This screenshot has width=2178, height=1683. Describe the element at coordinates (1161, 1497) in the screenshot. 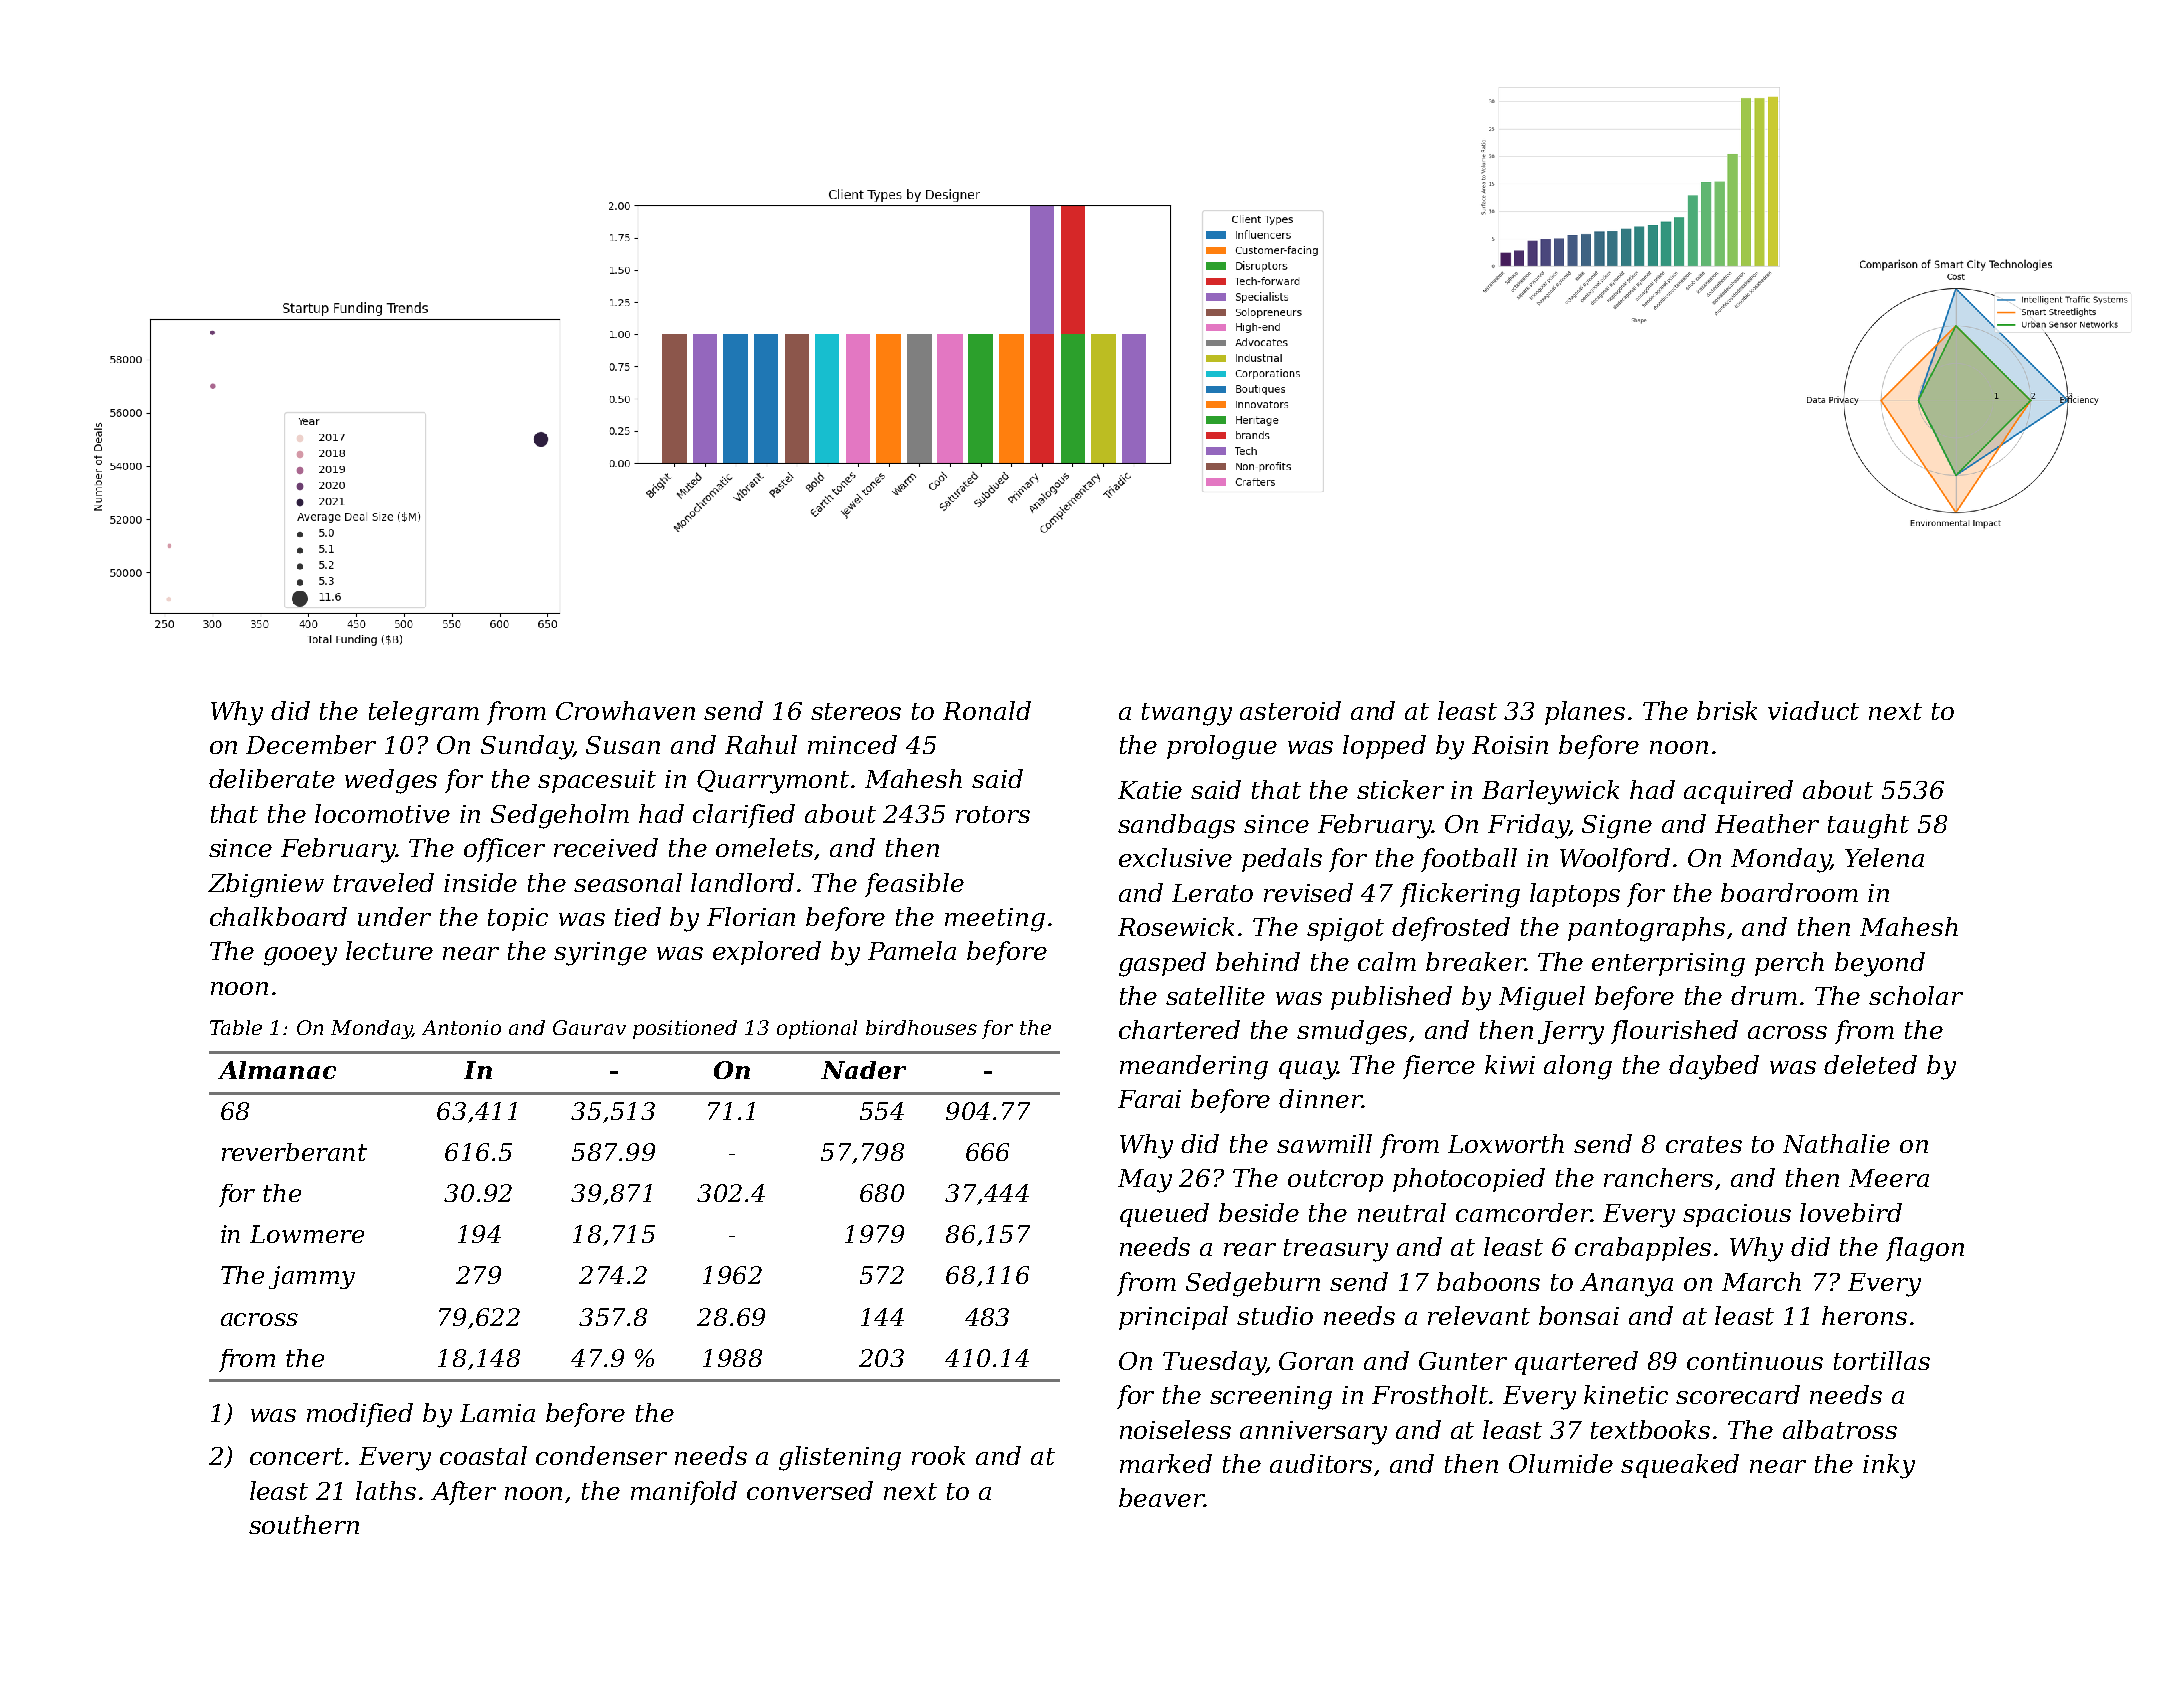

I see `beaver` at that location.
